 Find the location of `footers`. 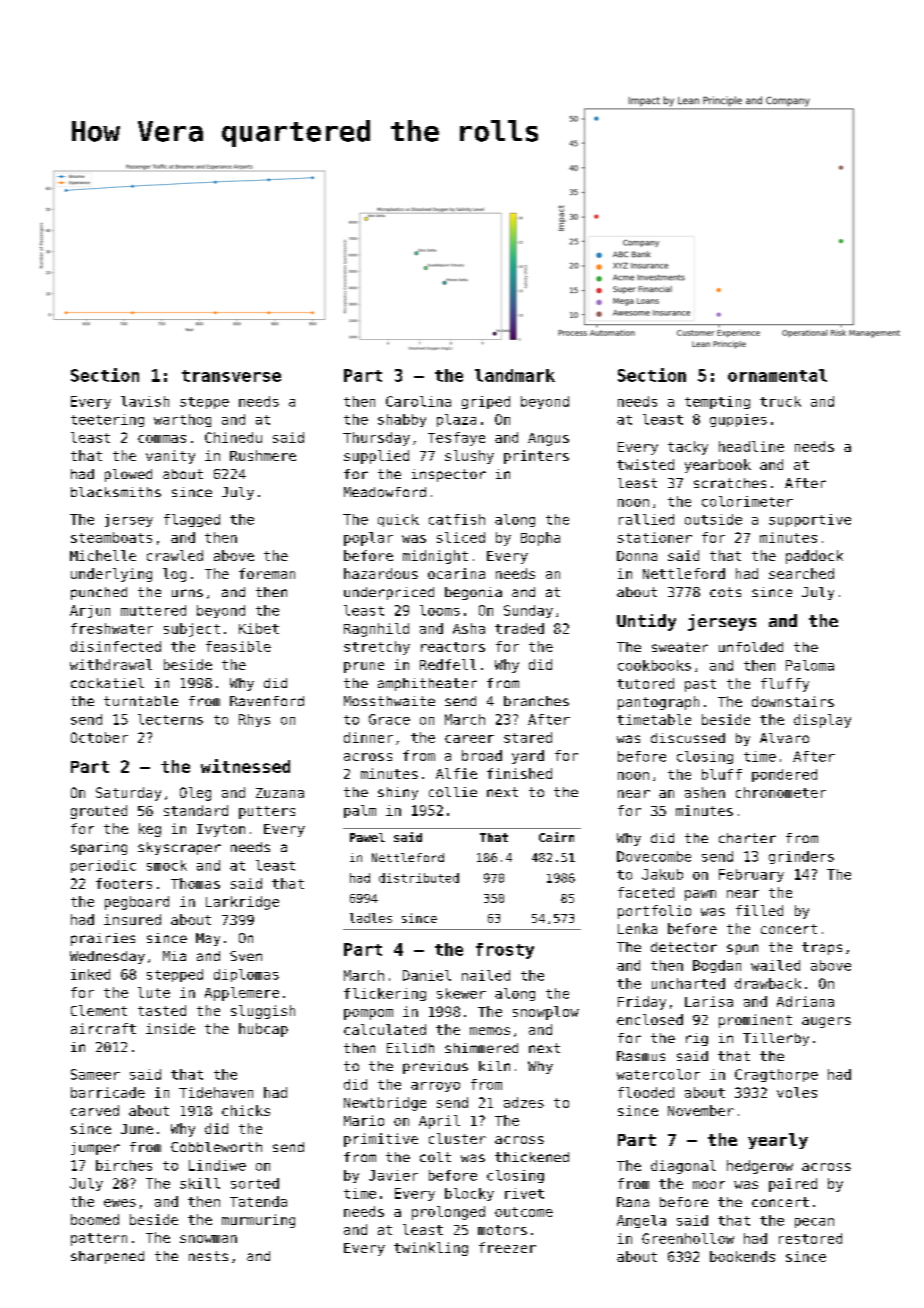

footers is located at coordinates (124, 883).
